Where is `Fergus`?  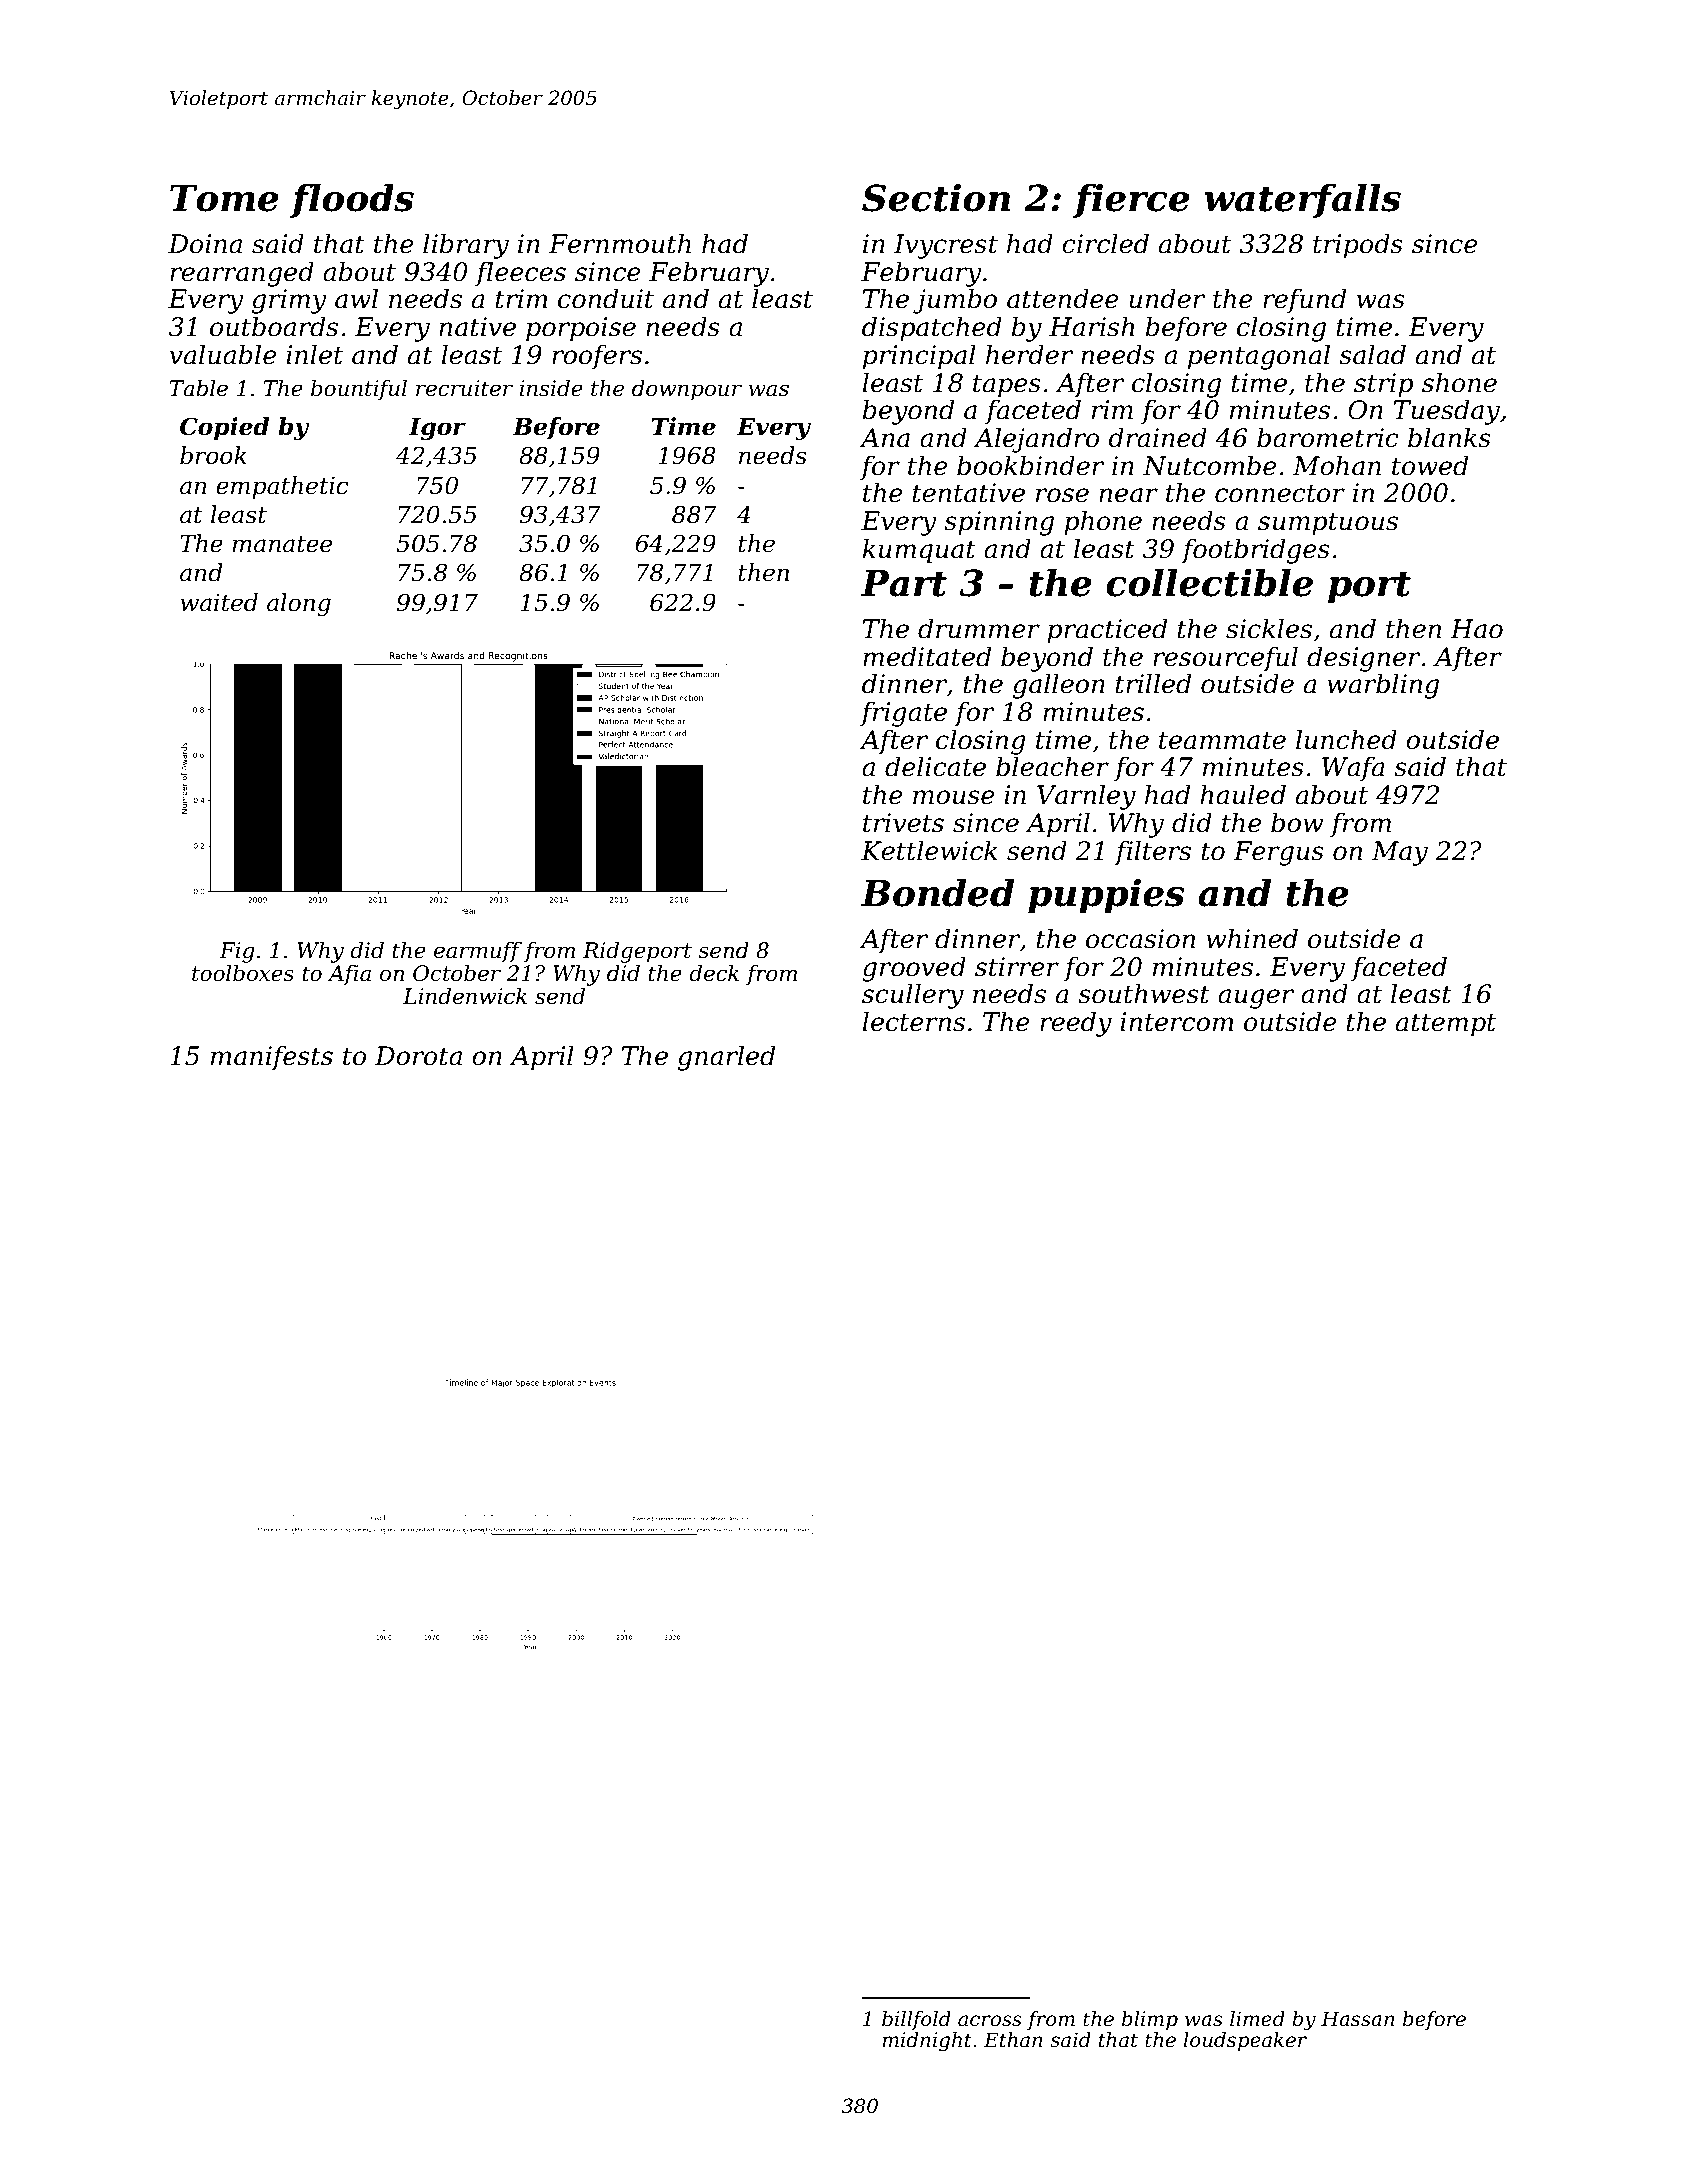 Fergus is located at coordinates (1278, 853).
